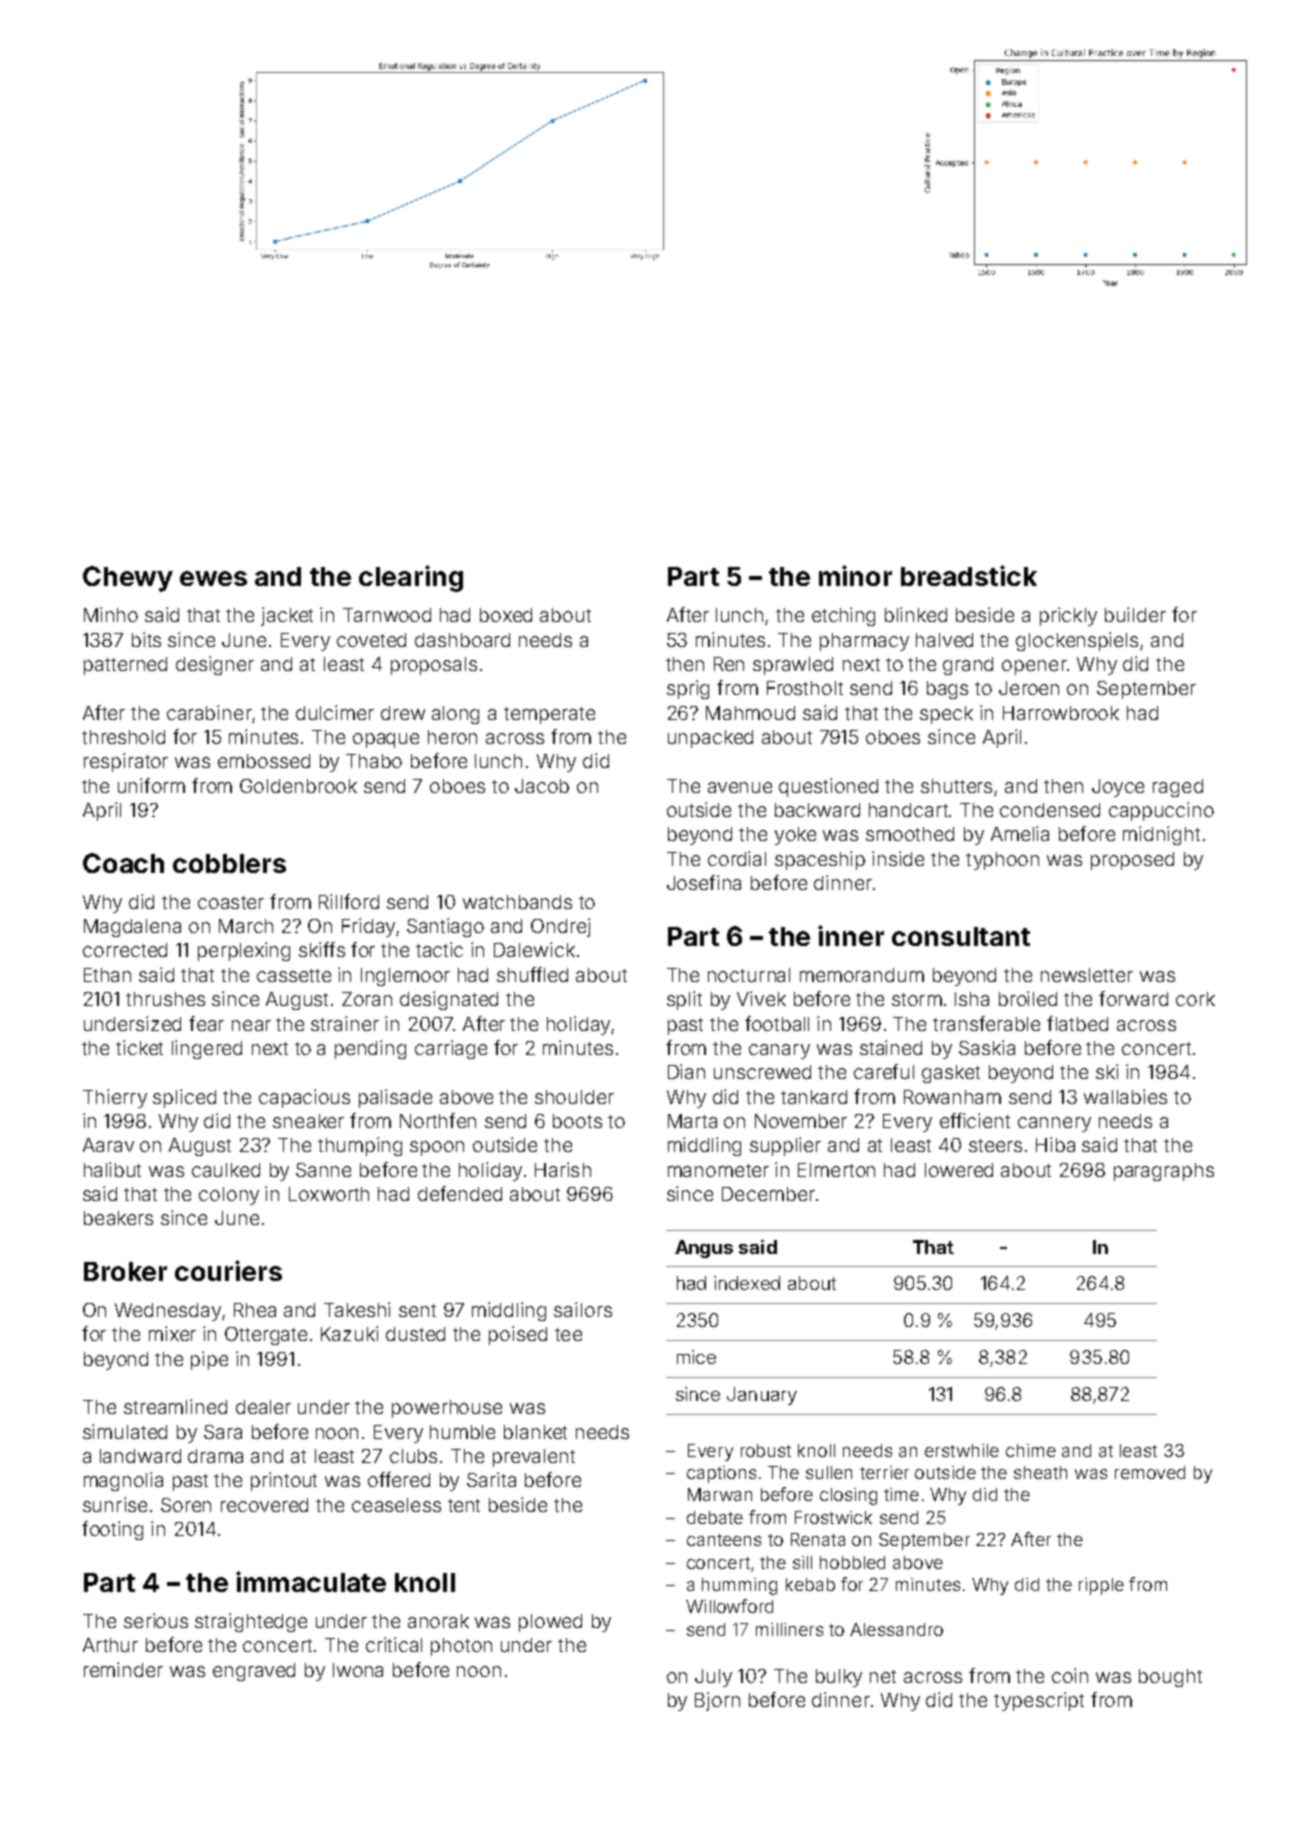 The width and height of the screenshot is (1299, 1837). Describe the element at coordinates (749, 975) in the screenshot. I see `nocturnal` at that location.
